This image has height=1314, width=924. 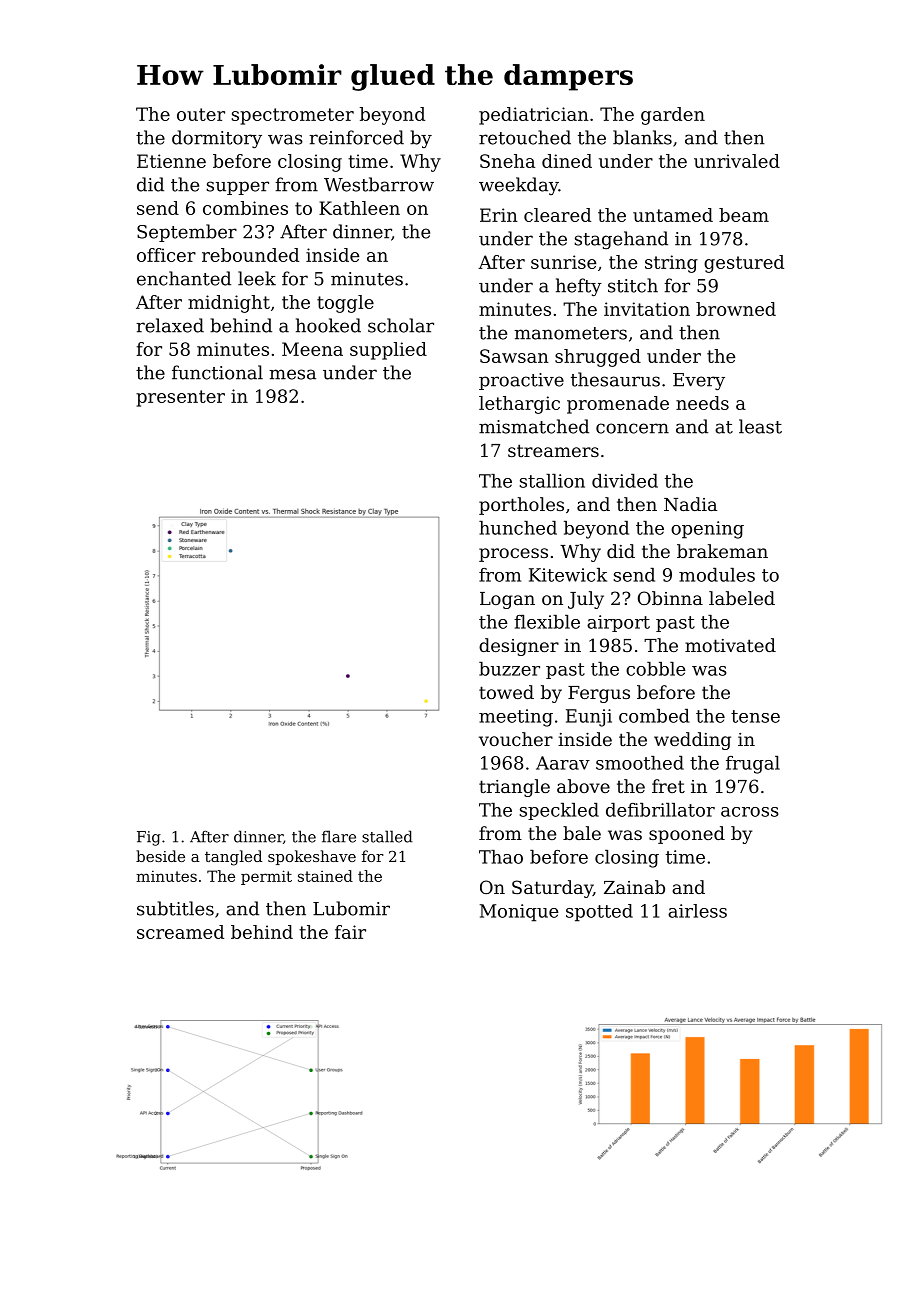 I want to click on dined, so click(x=567, y=161).
